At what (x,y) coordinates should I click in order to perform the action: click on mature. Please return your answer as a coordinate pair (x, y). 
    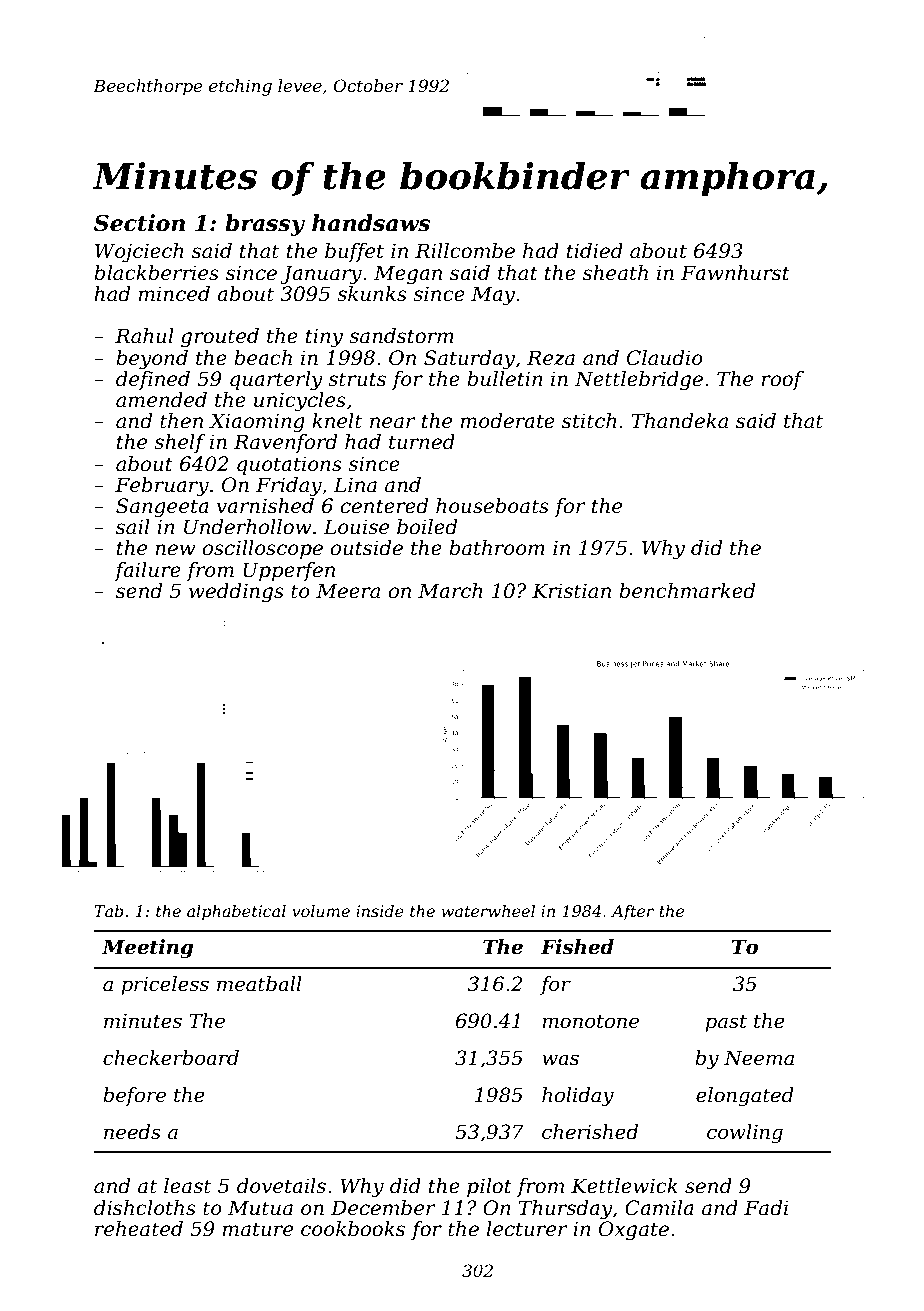
    Looking at the image, I should click on (257, 1229).
